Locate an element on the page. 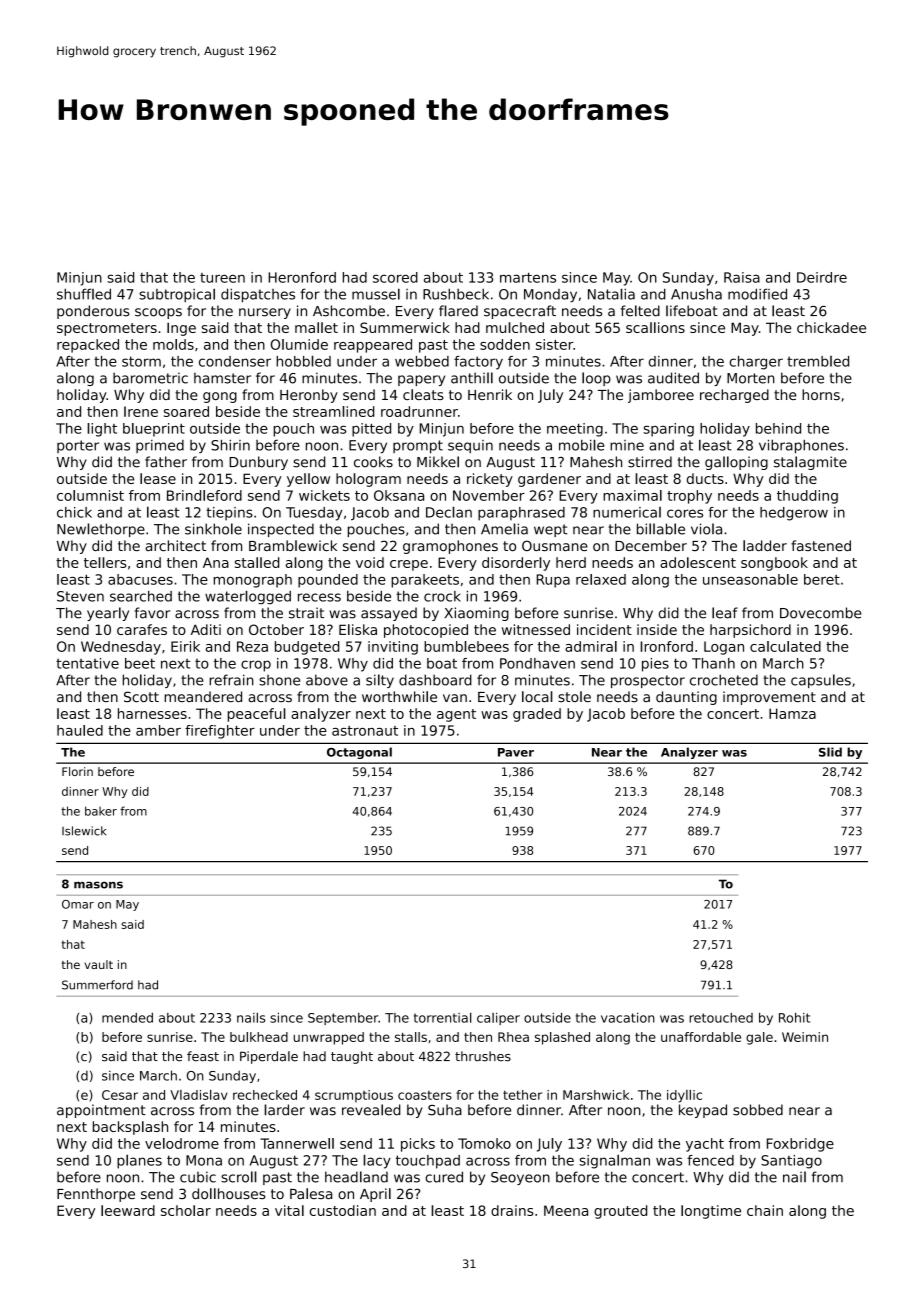  retouched is located at coordinates (721, 1018).
